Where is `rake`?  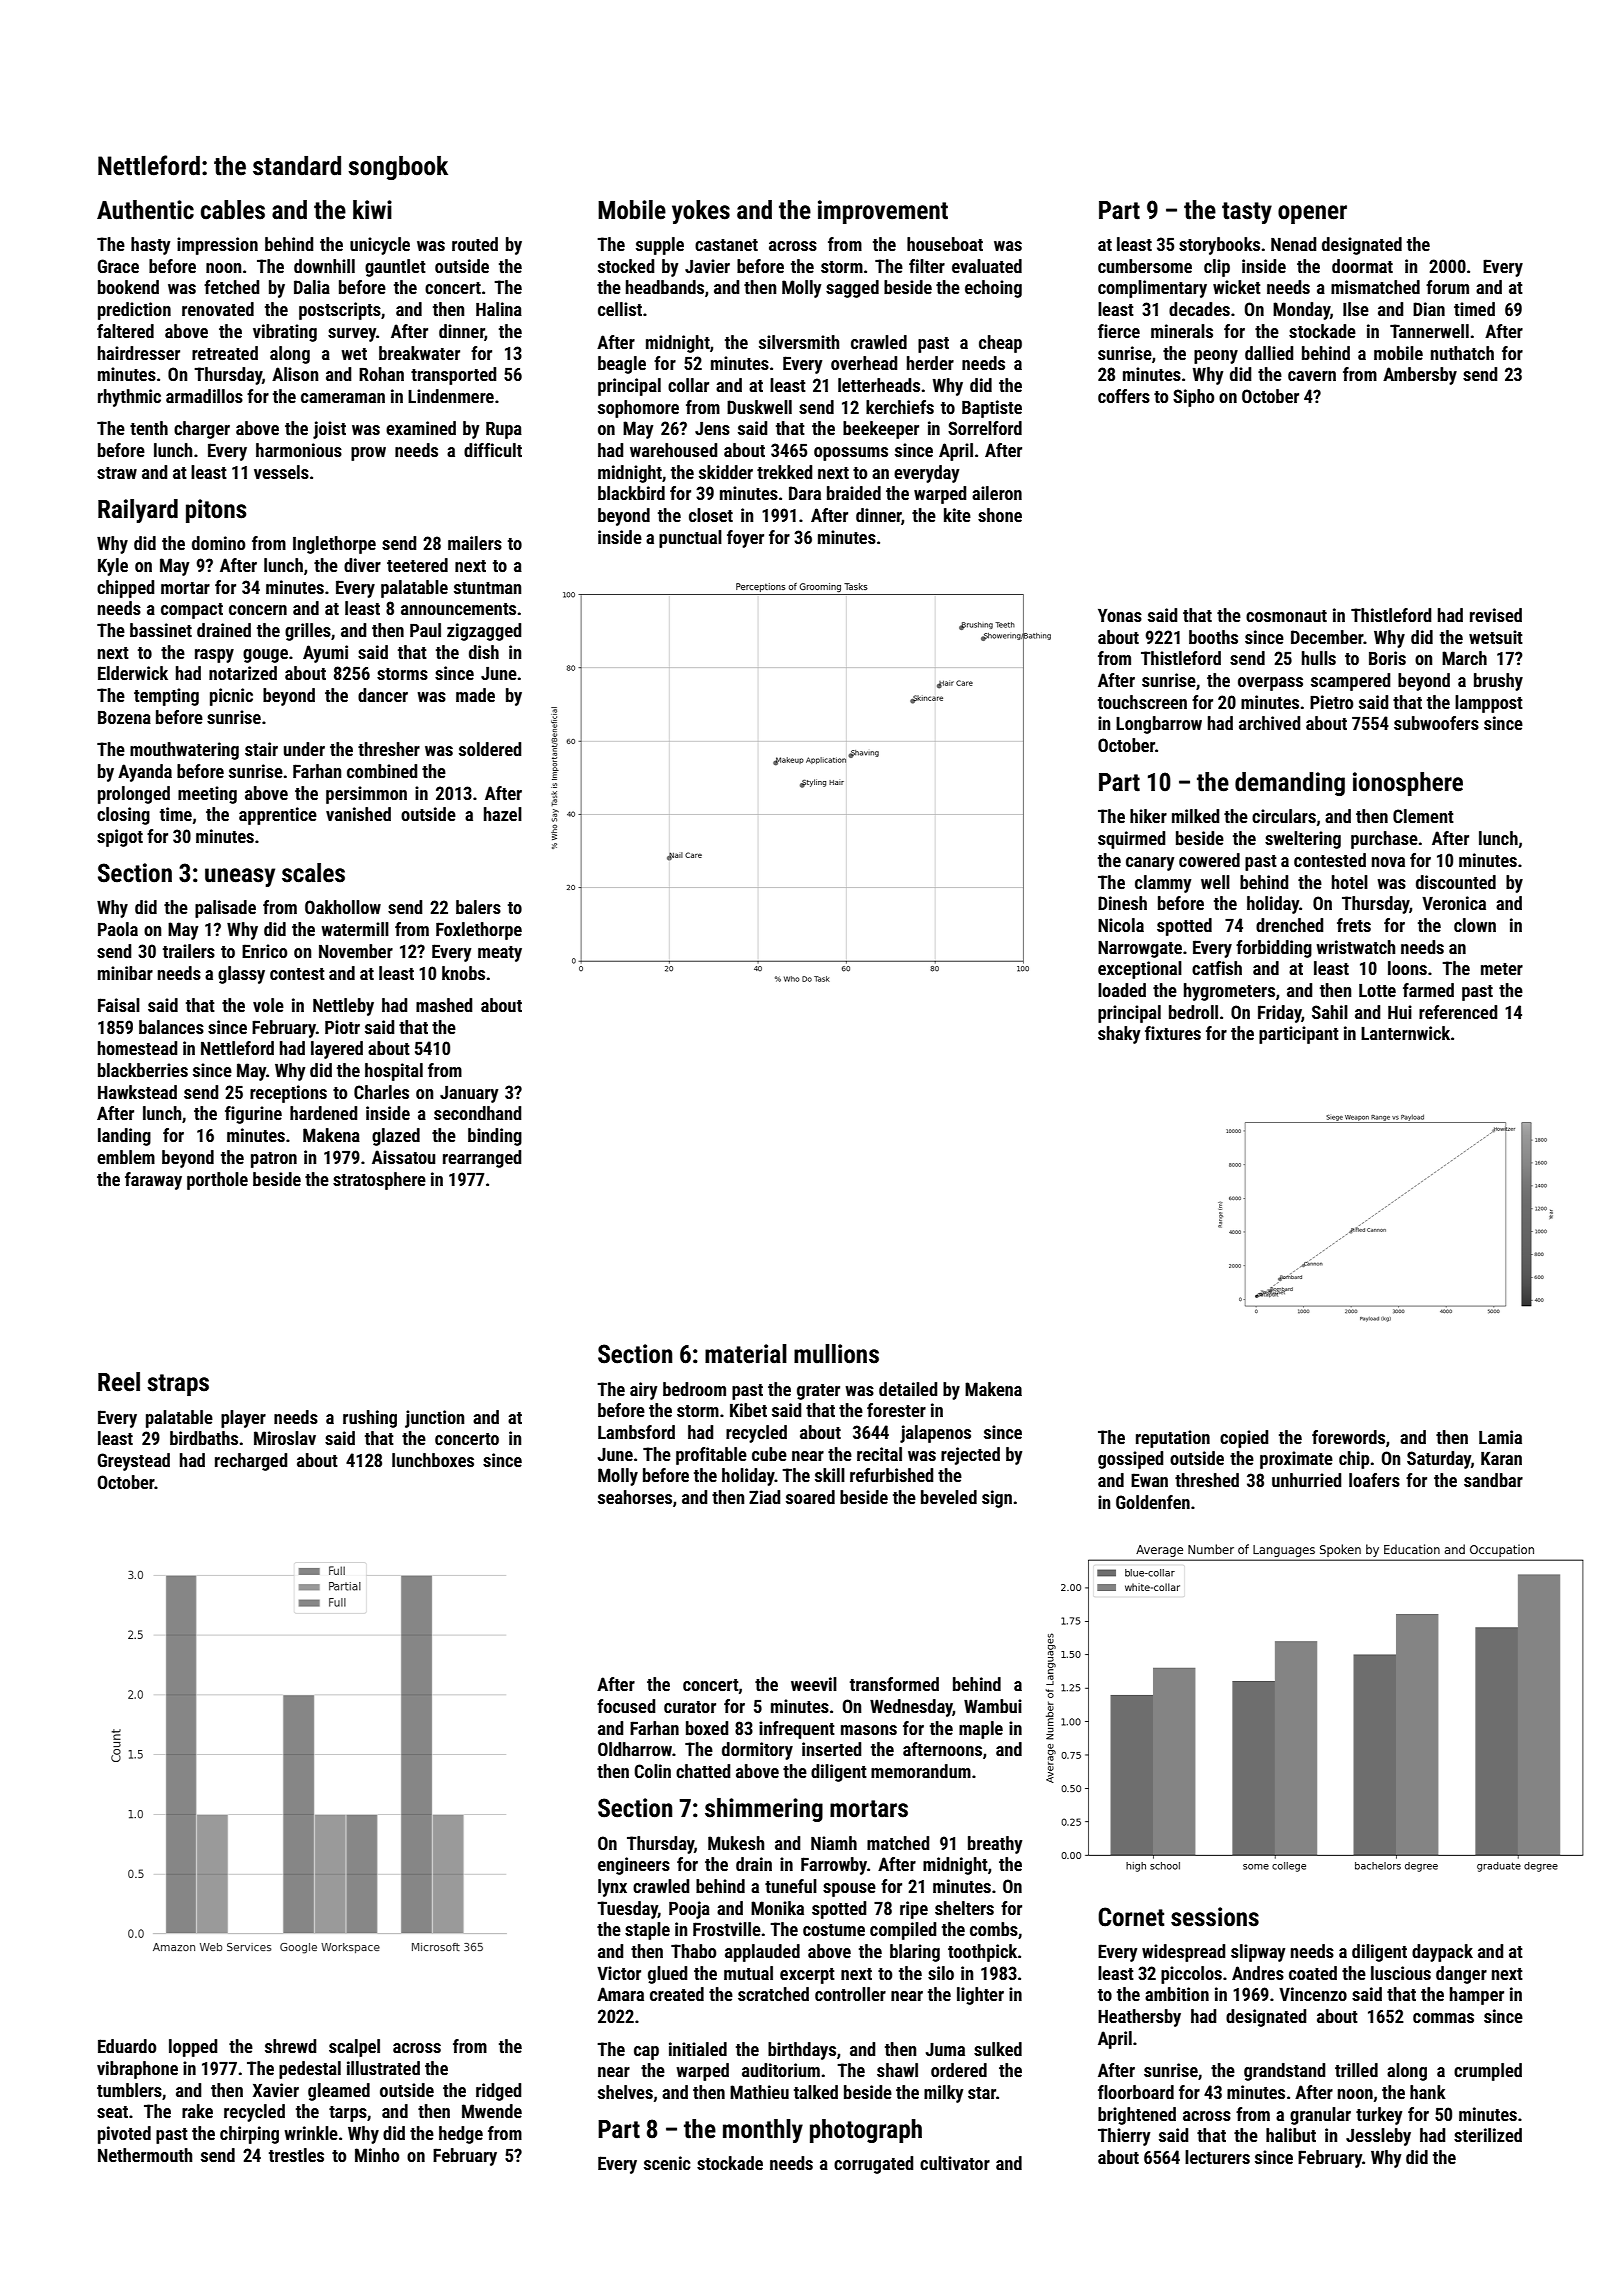
rake is located at coordinates (197, 2111).
